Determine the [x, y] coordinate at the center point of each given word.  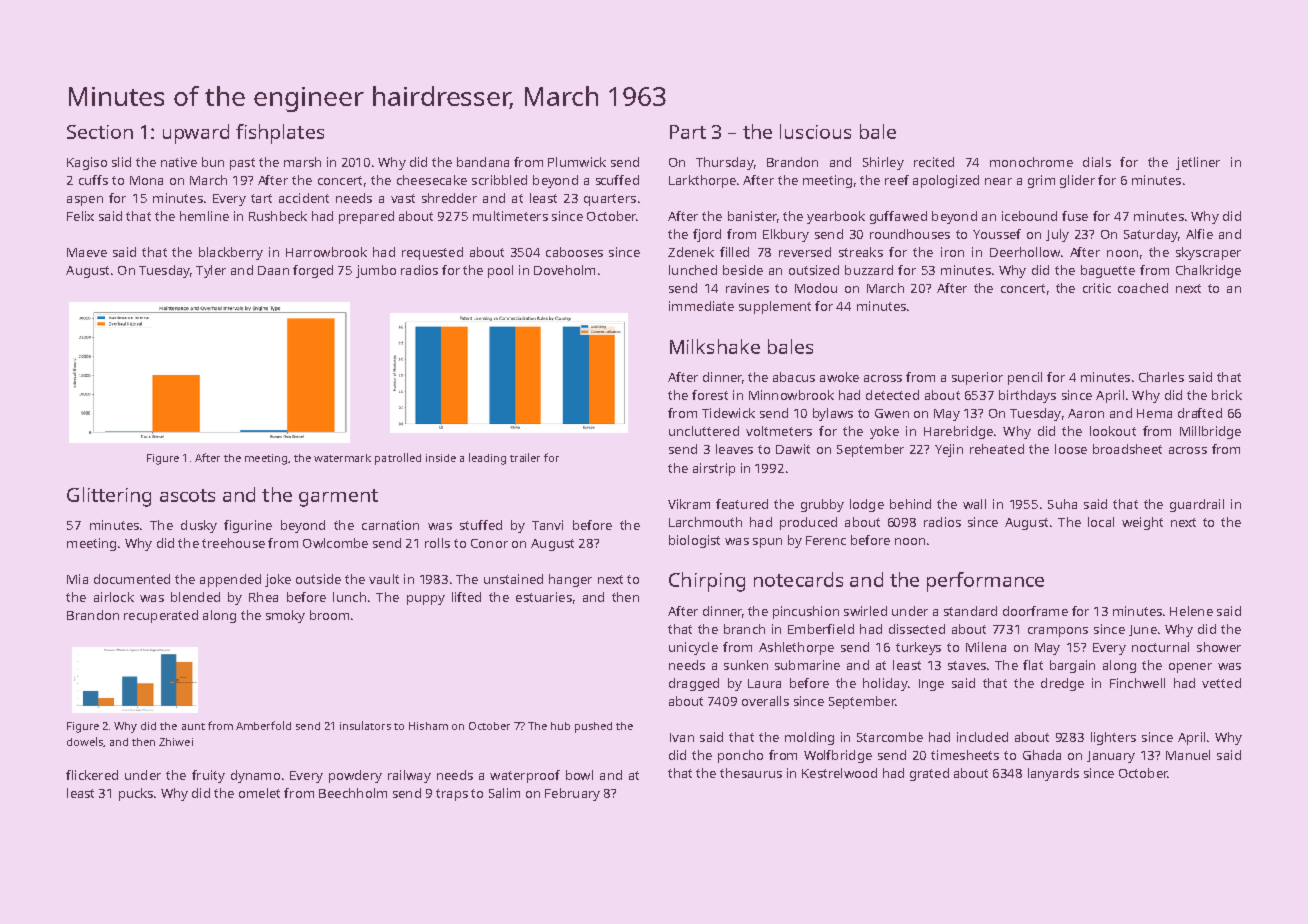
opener [1190, 668]
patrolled [398, 459]
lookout [1113, 431]
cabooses [574, 252]
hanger [570, 580]
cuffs [93, 180]
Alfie [1199, 234]
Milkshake [715, 346]
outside [318, 579]
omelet [259, 793]
